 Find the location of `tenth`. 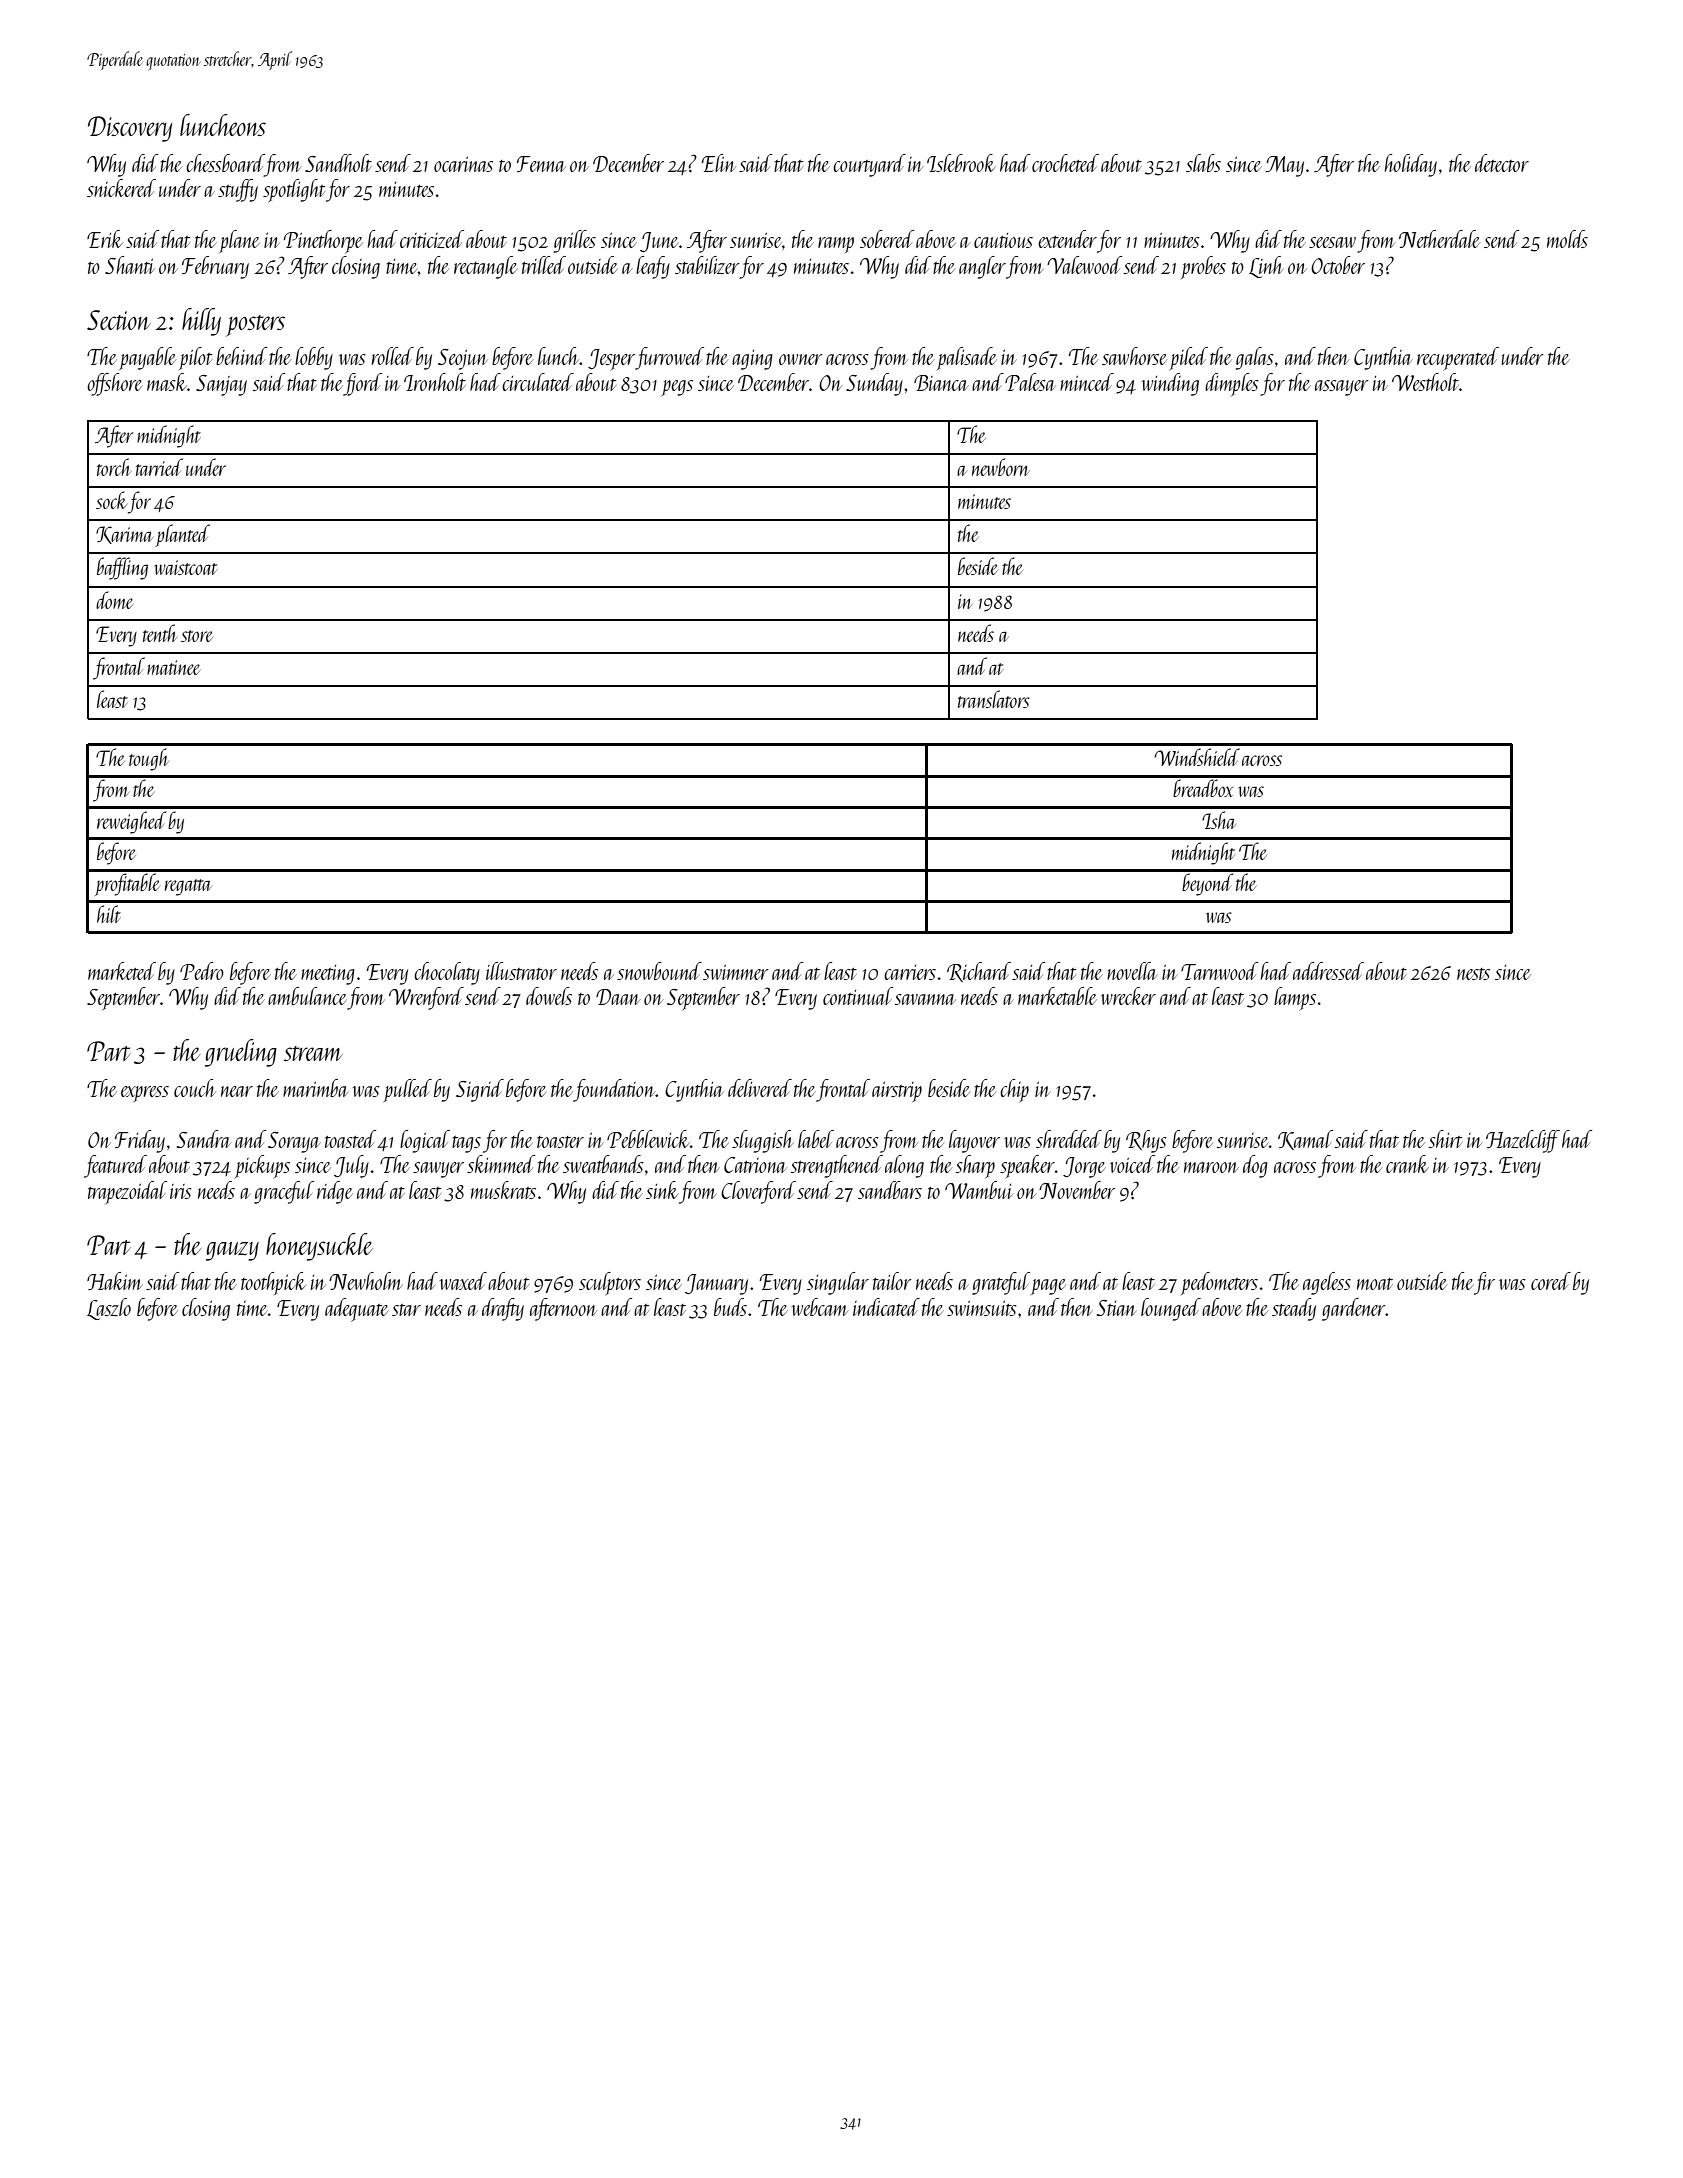

tenth is located at coordinates (160, 633).
